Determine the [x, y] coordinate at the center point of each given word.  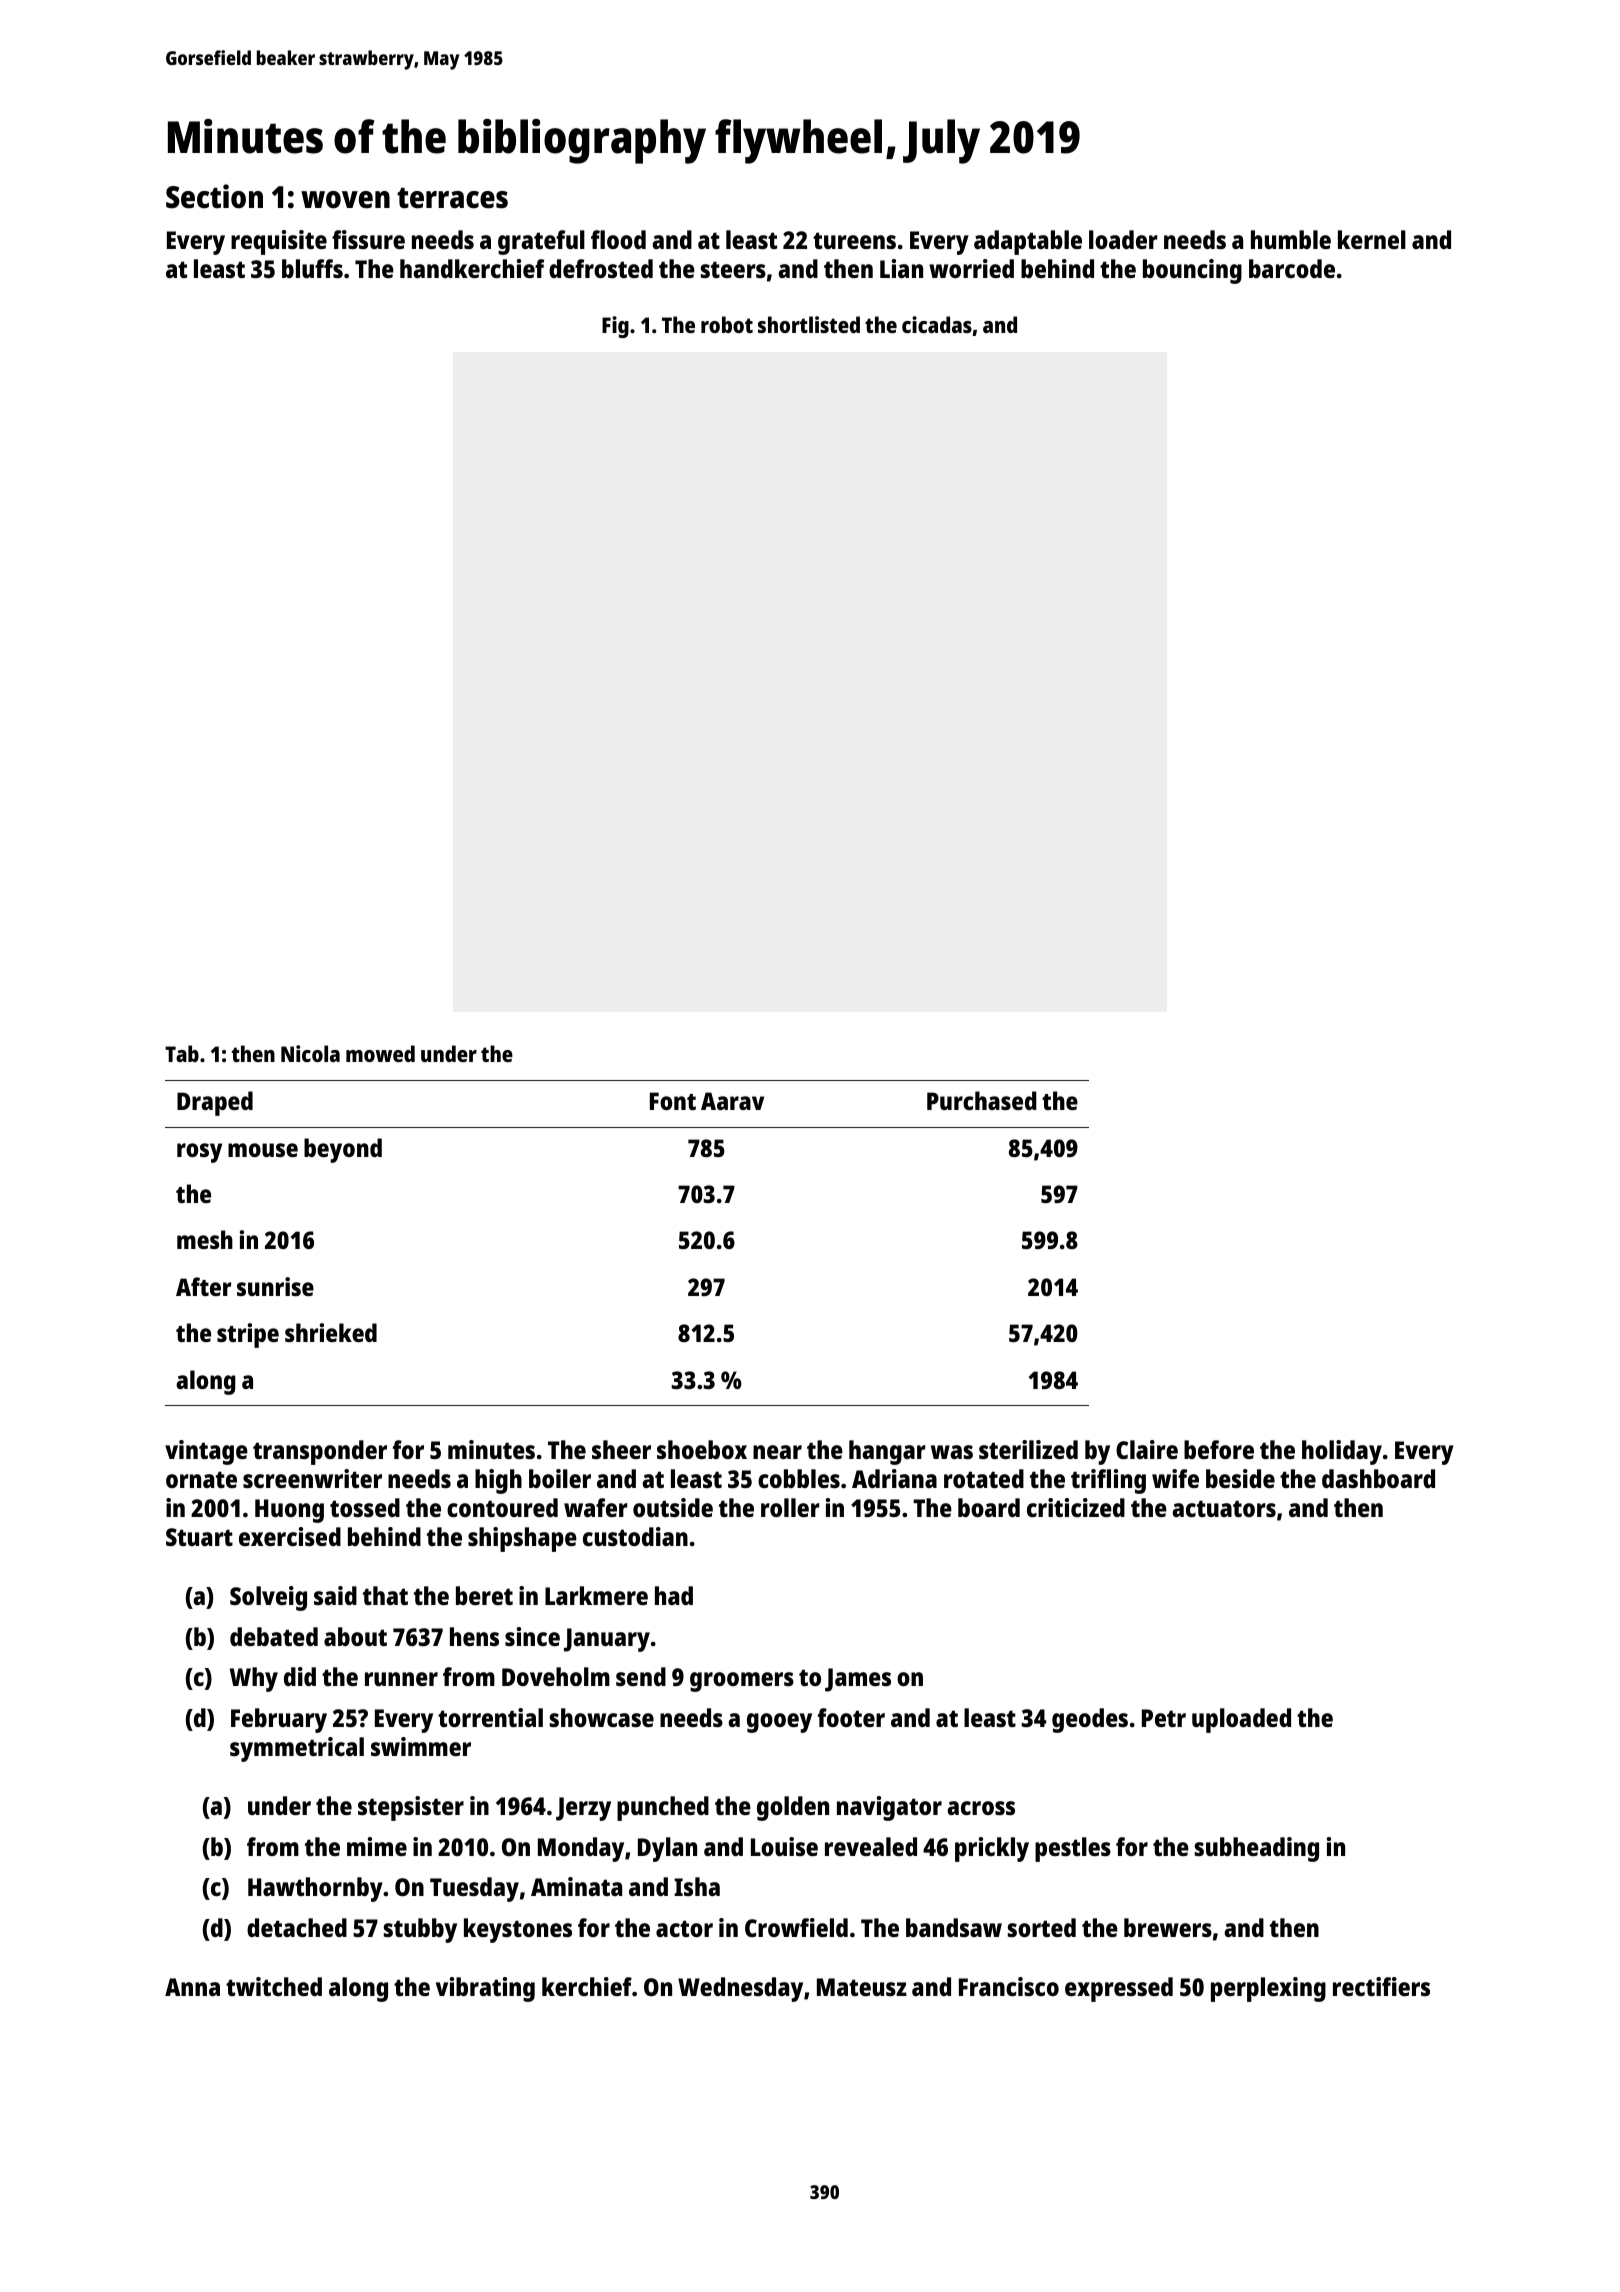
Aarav [732, 1101]
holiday [1342, 1452]
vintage [206, 1452]
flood [618, 239]
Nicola [310, 1053]
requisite [279, 242]
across [981, 1808]
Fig [615, 327]
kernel [1372, 239]
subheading [1257, 1849]
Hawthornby [315, 1889]
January [607, 1640]
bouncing [1192, 271]
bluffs [312, 268]
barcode [1292, 268]
